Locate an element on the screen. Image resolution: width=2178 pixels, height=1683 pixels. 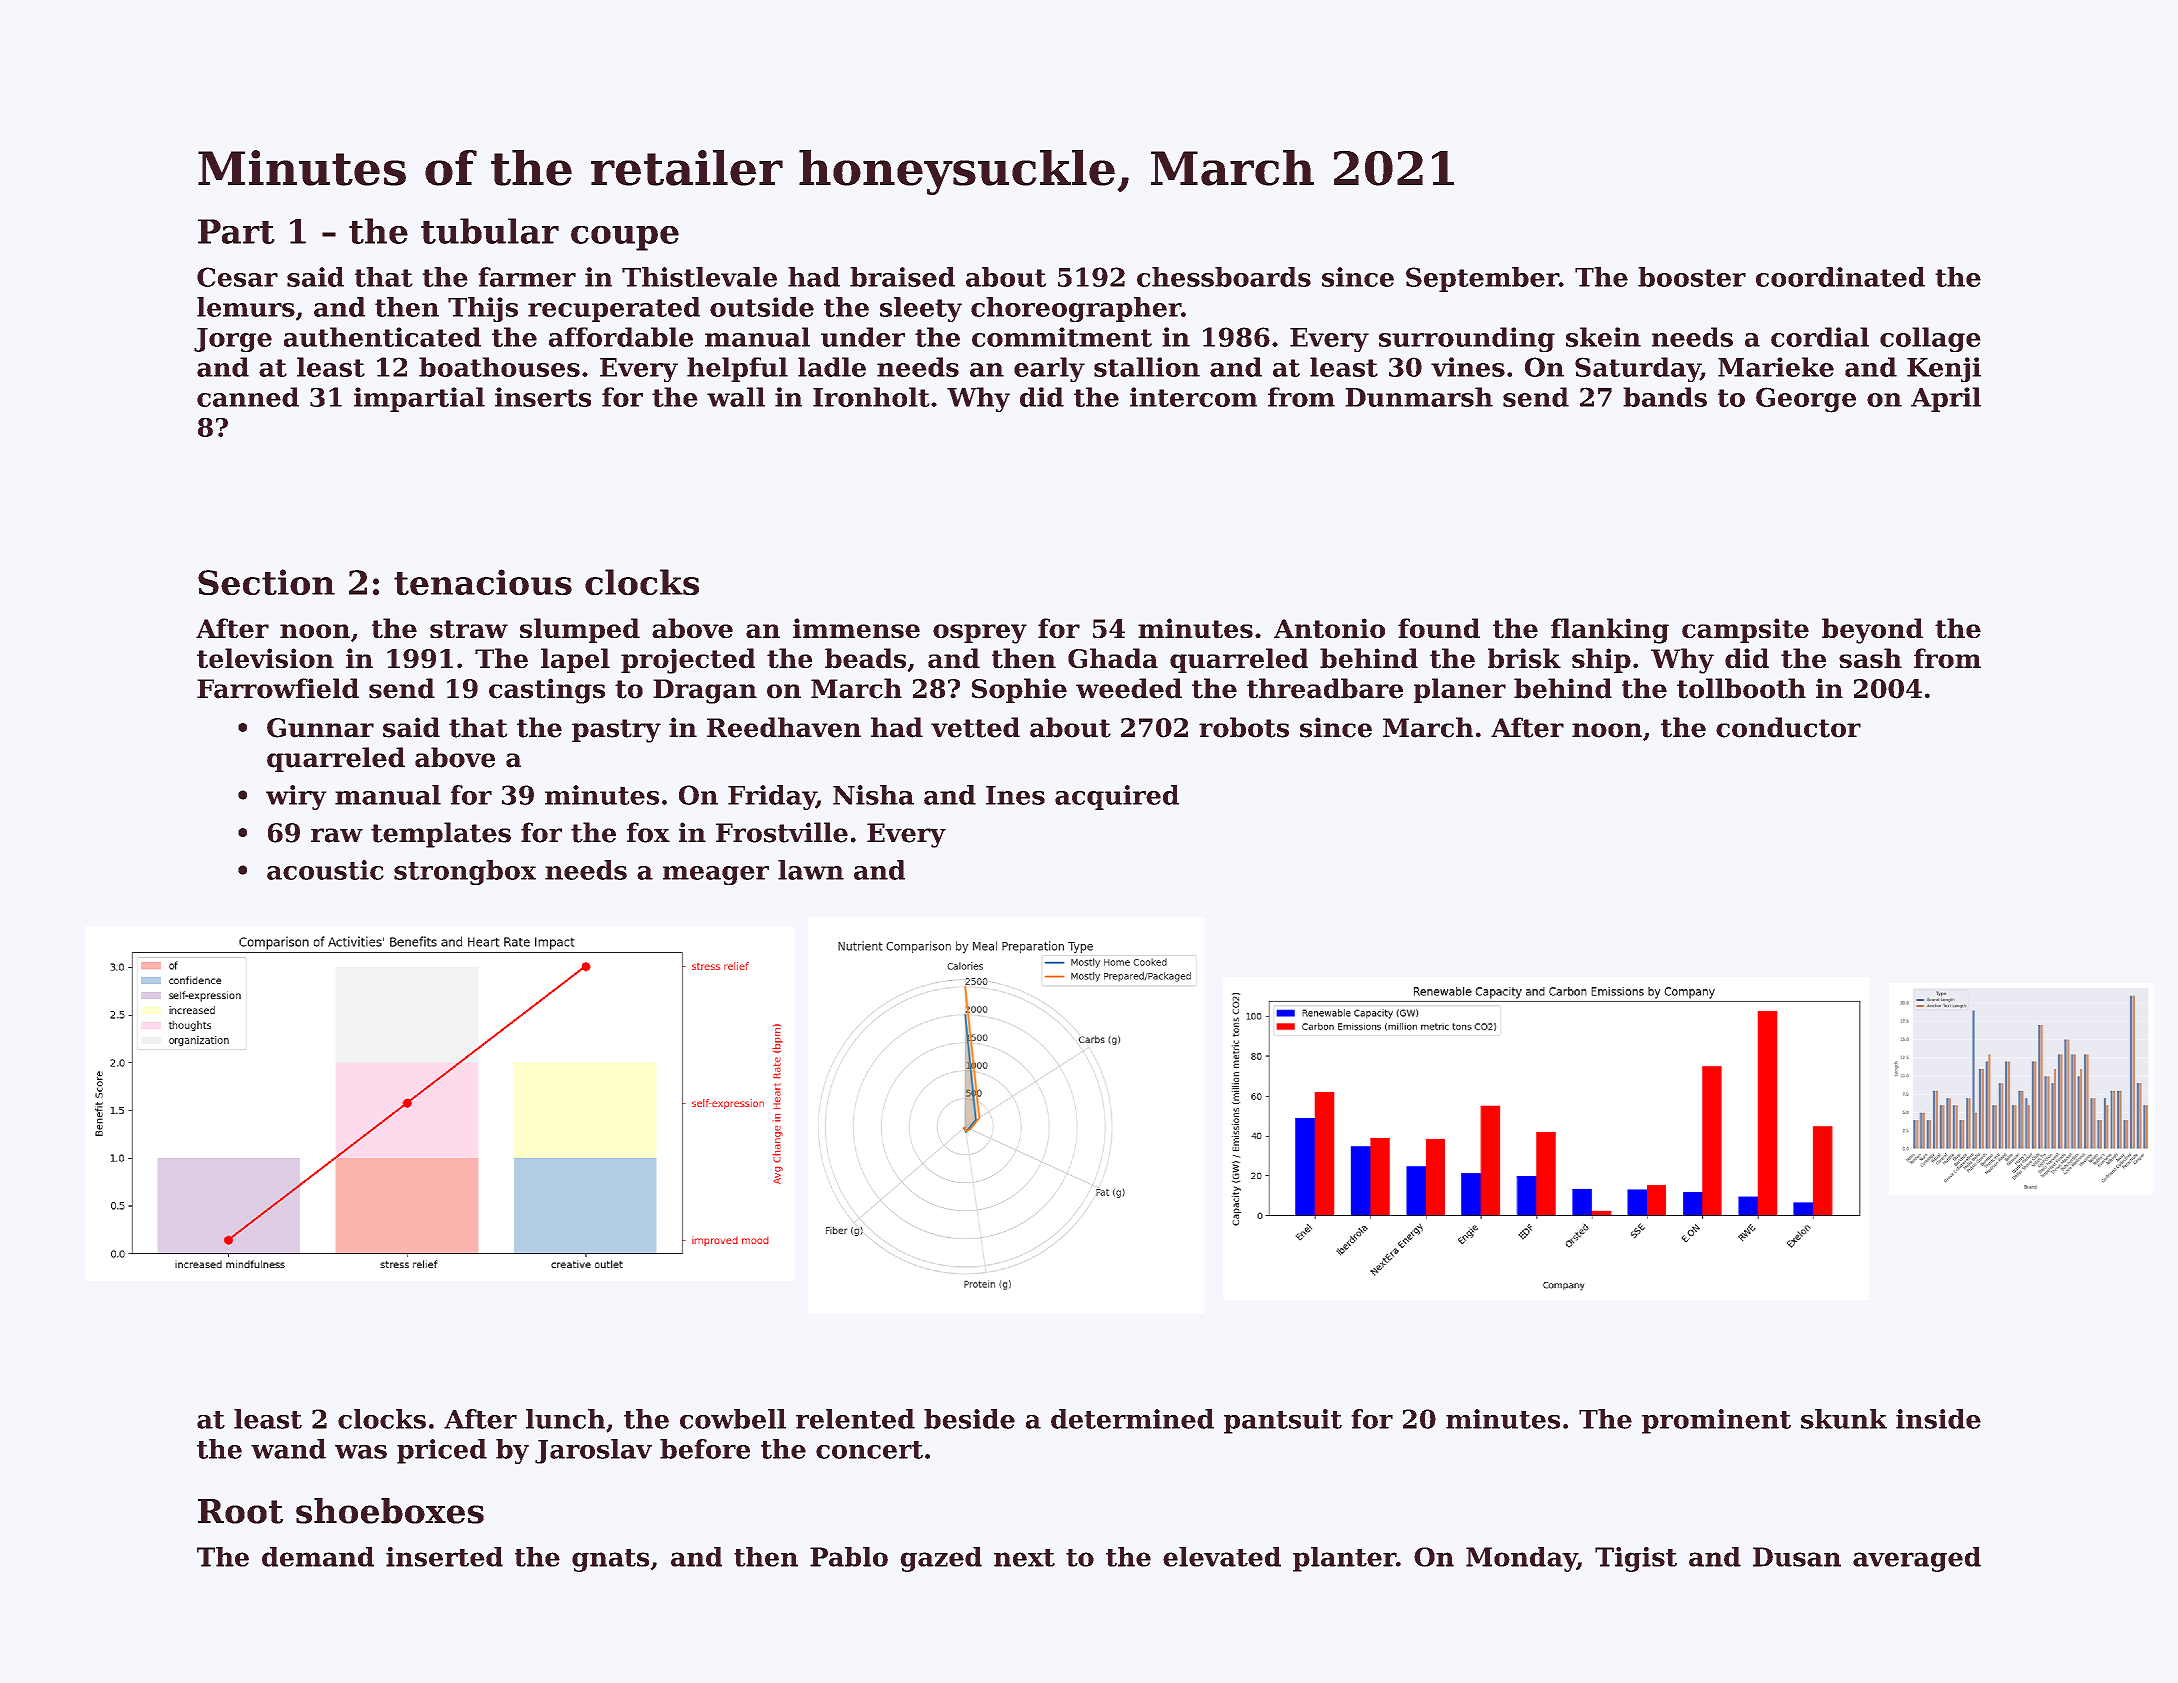
tubular is located at coordinates (490, 231).
